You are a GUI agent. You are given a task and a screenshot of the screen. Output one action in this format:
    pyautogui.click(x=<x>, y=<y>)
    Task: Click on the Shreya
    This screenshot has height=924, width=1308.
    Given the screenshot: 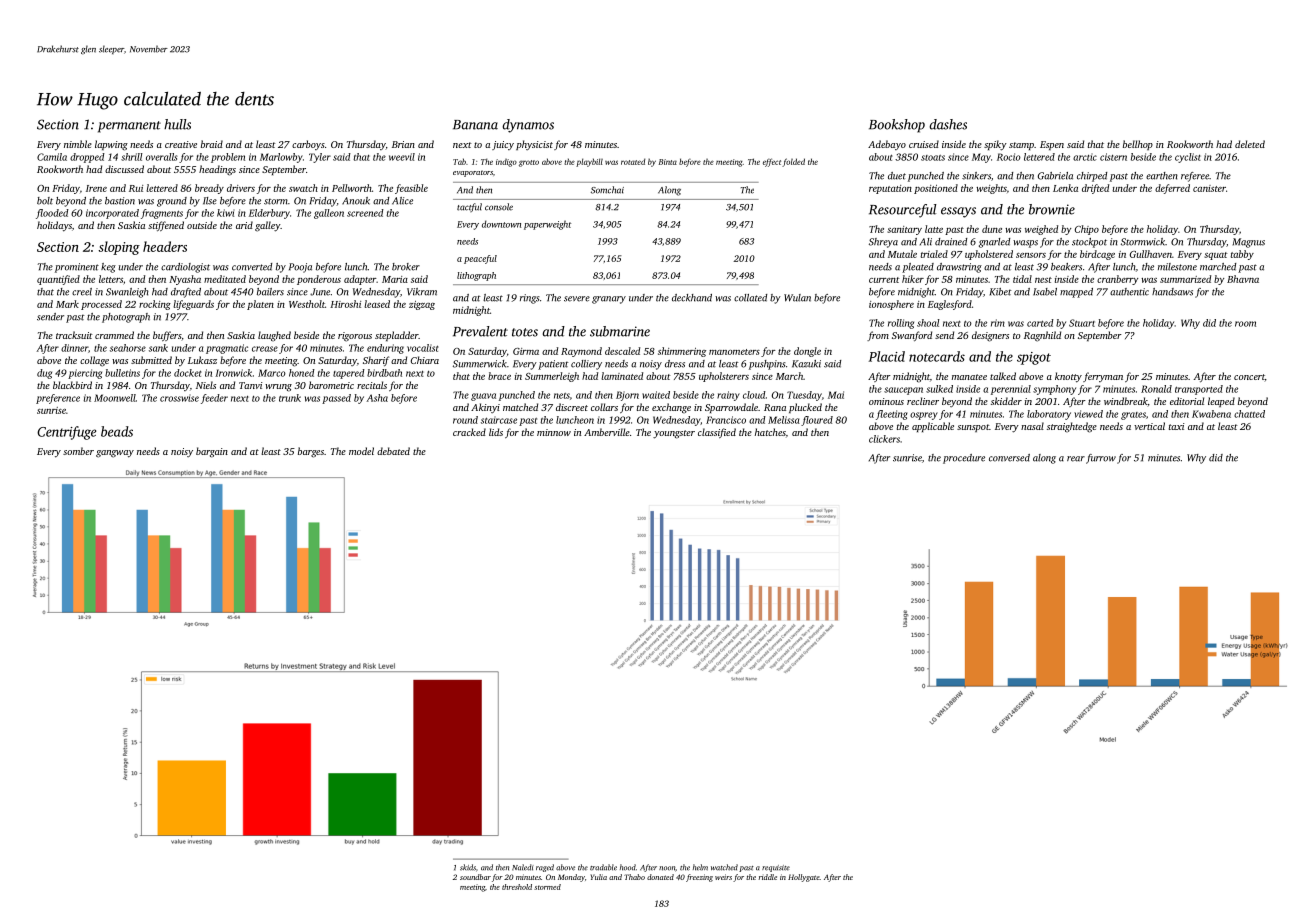 What is the action you would take?
    pyautogui.click(x=883, y=243)
